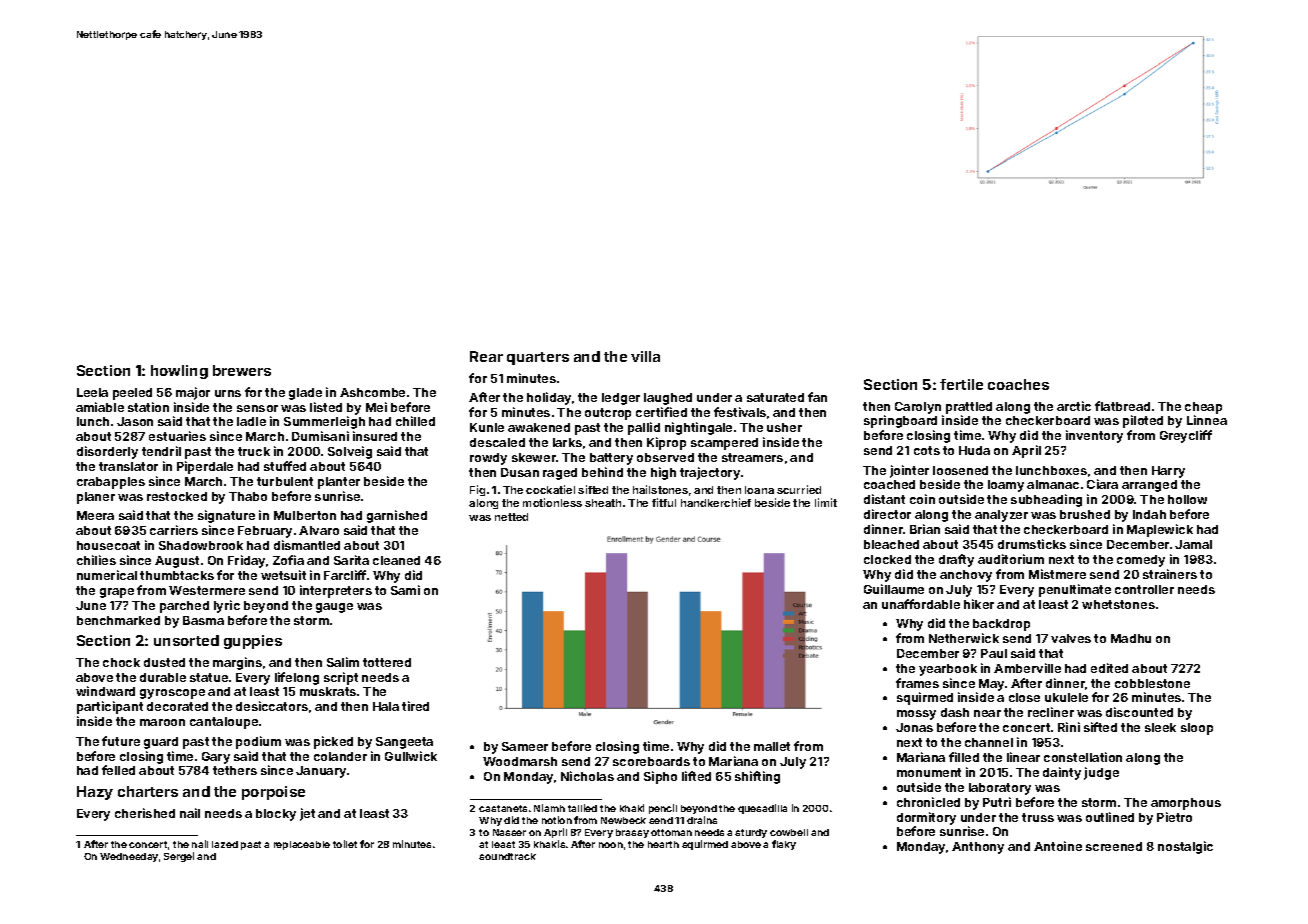 The image size is (1308, 924). Describe the element at coordinates (386, 706) in the screenshot. I see `Hala` at that location.
